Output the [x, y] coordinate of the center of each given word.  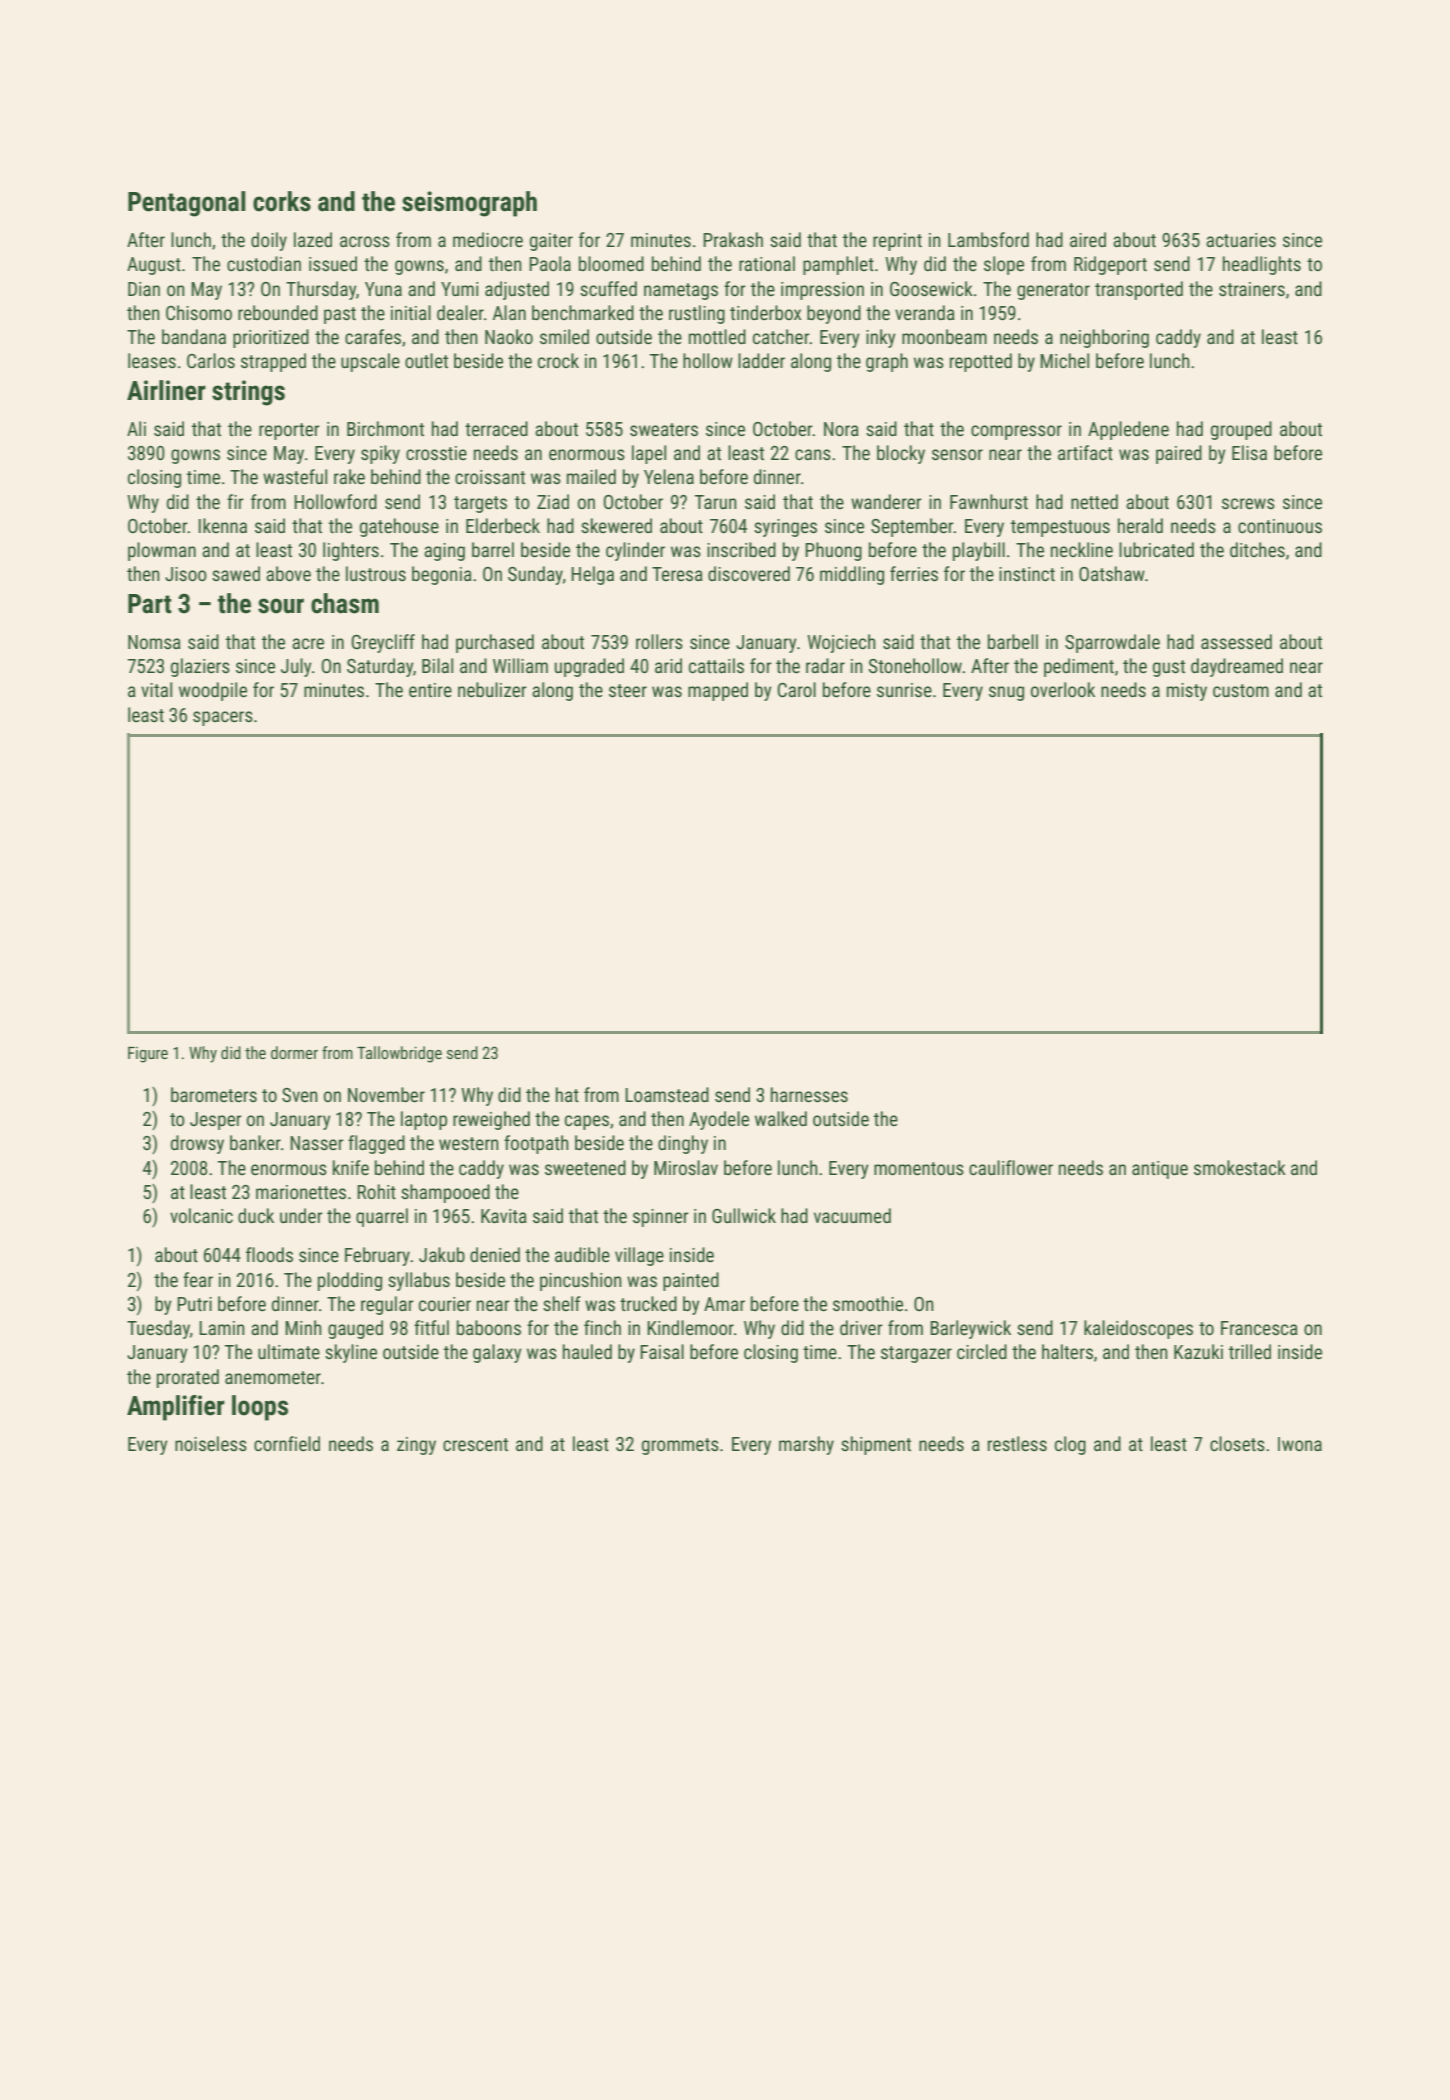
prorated [188, 1378]
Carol [796, 689]
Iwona [1300, 1444]
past [340, 315]
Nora [841, 429]
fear [198, 1279]
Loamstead [667, 1094]
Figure [148, 1055]
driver [861, 1327]
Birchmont [385, 428]
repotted [981, 362]
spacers [223, 718]
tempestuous [1060, 528]
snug [1006, 693]
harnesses [809, 1094]
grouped [1241, 430]
